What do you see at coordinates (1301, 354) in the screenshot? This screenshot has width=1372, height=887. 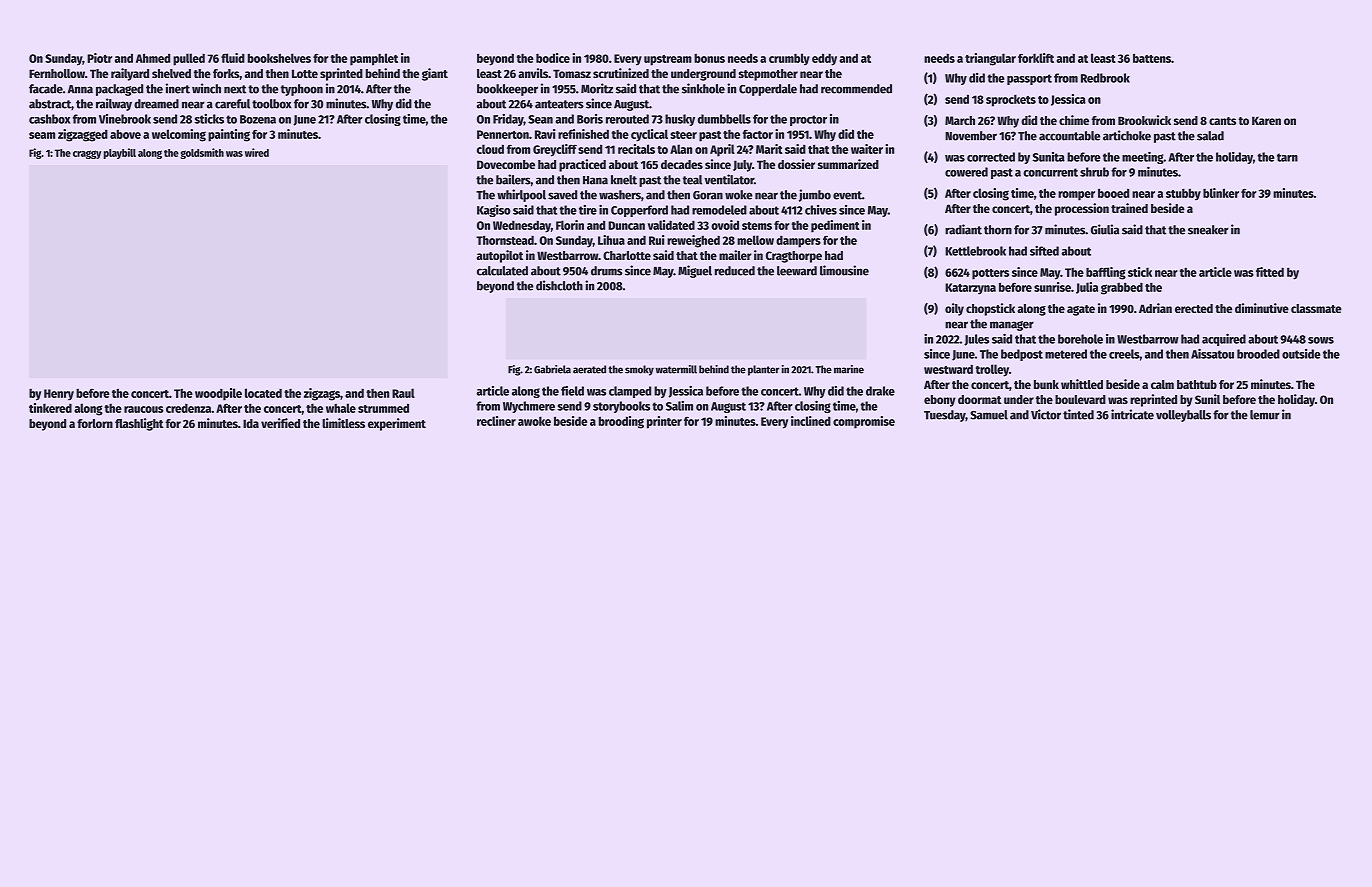 I see `outside` at bounding box center [1301, 354].
